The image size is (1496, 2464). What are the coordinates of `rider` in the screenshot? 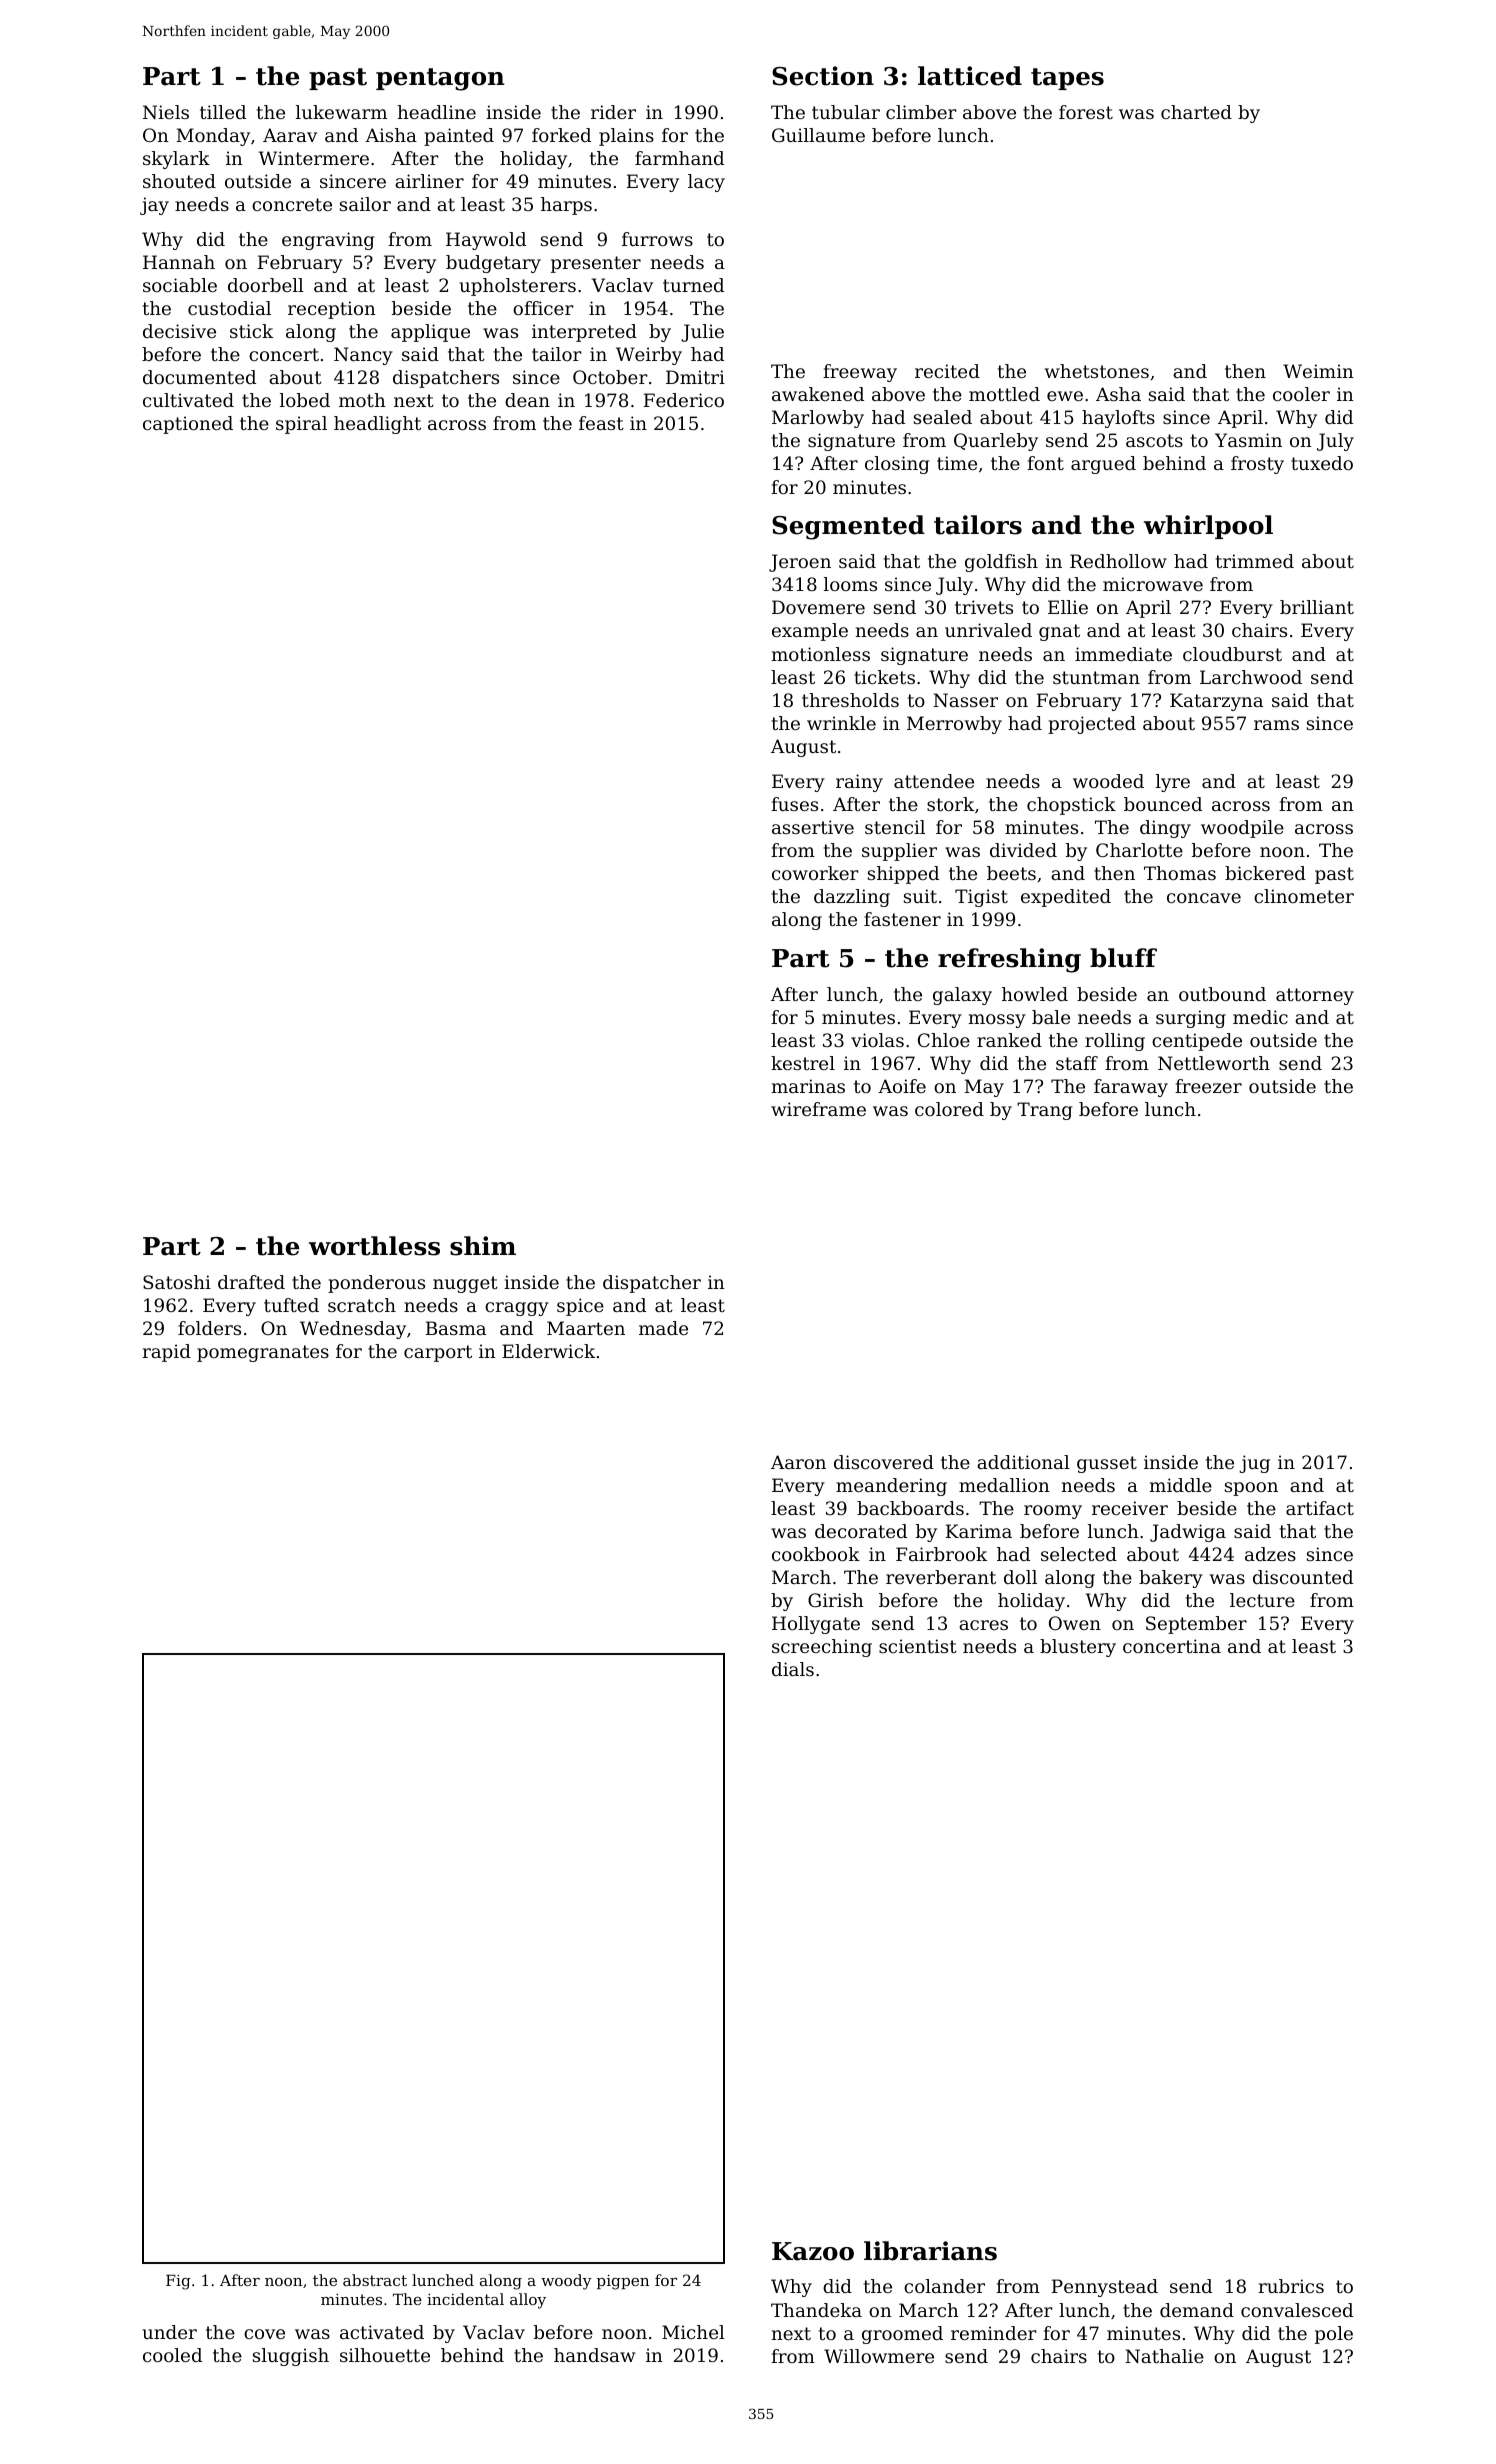 It's located at (613, 112).
